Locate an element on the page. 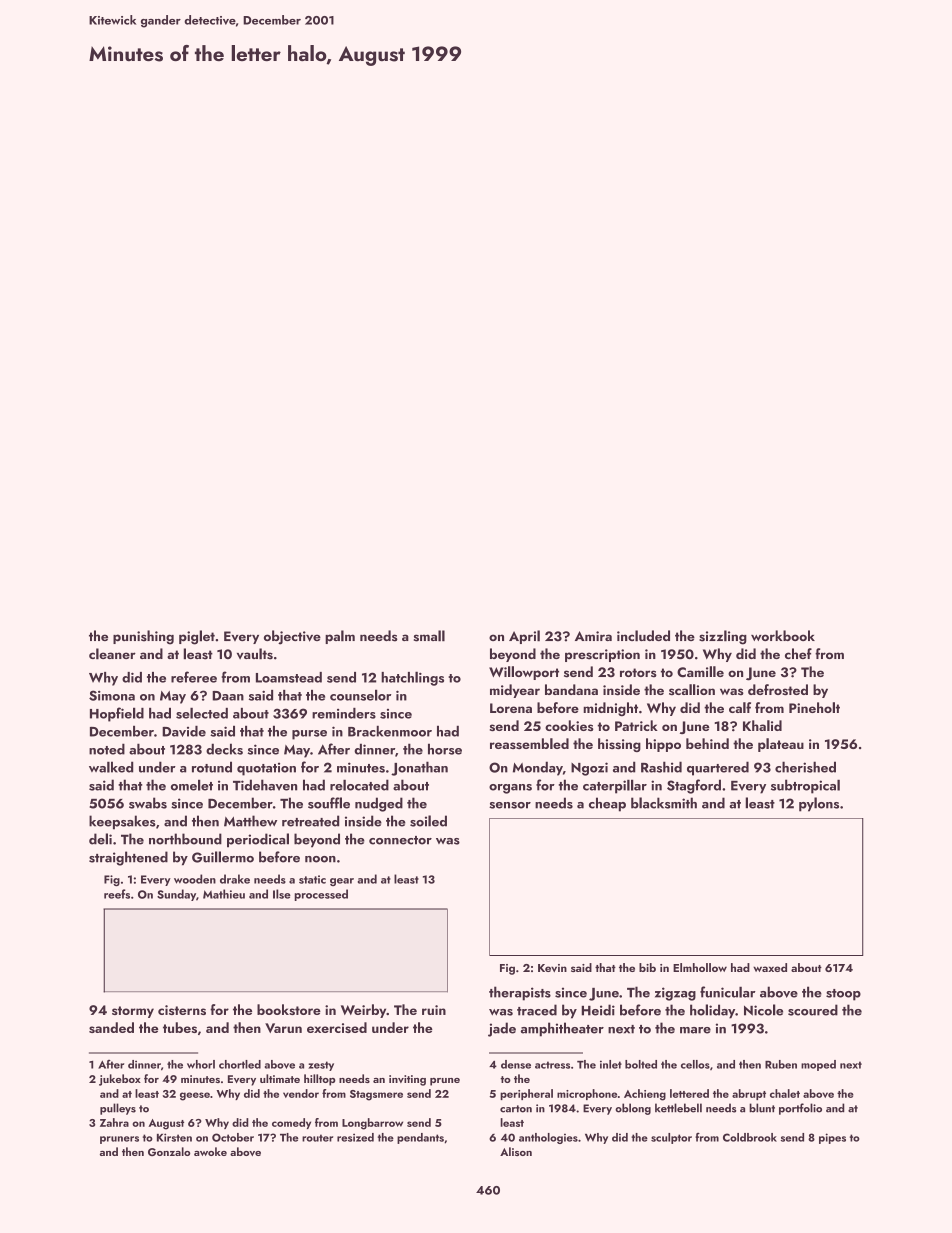  Elmhollow is located at coordinates (700, 967).
